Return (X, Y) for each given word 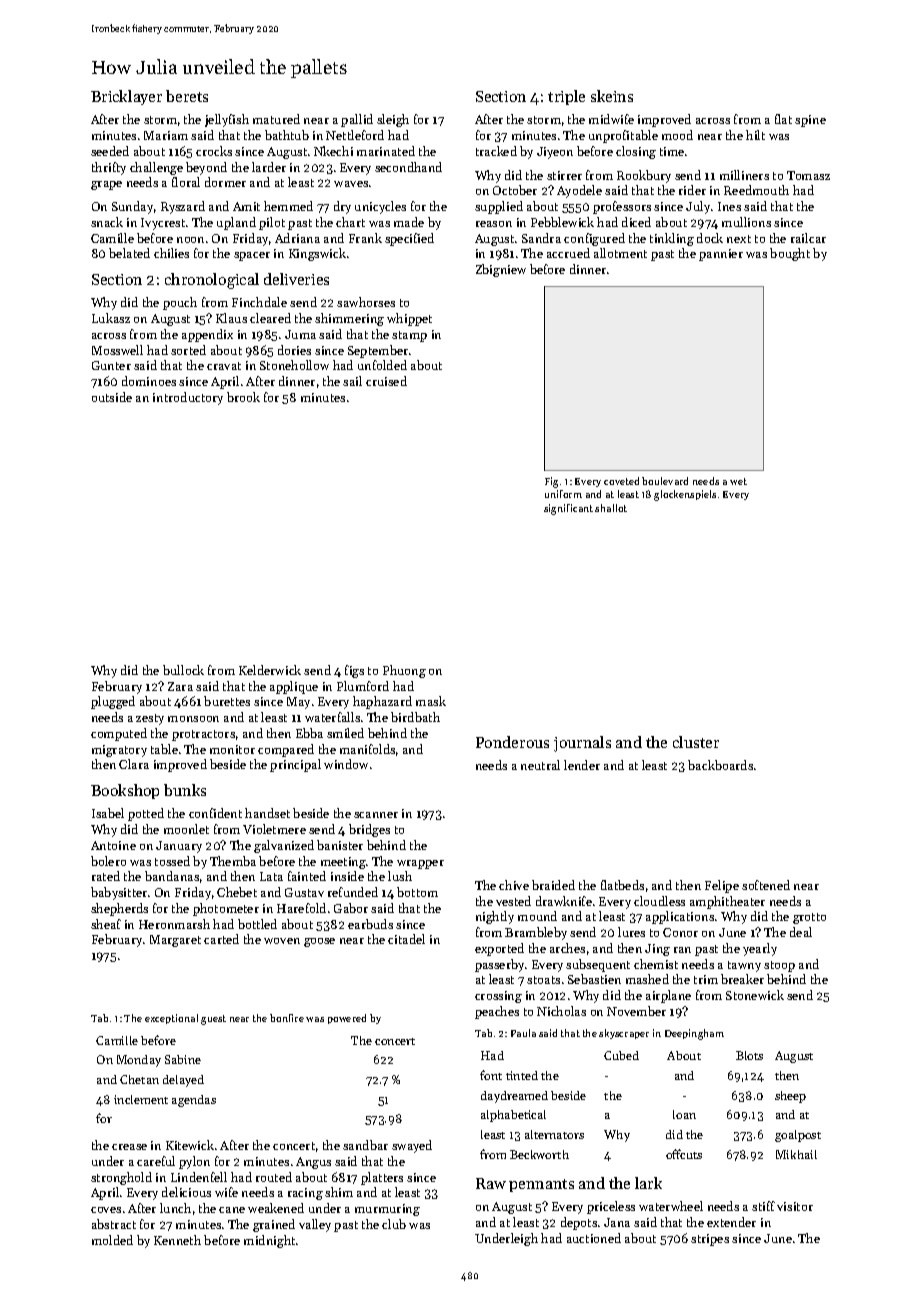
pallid (357, 120)
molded (112, 1240)
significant (568, 509)
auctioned (594, 1238)
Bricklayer (126, 97)
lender (582, 765)
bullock (183, 670)
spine (810, 121)
